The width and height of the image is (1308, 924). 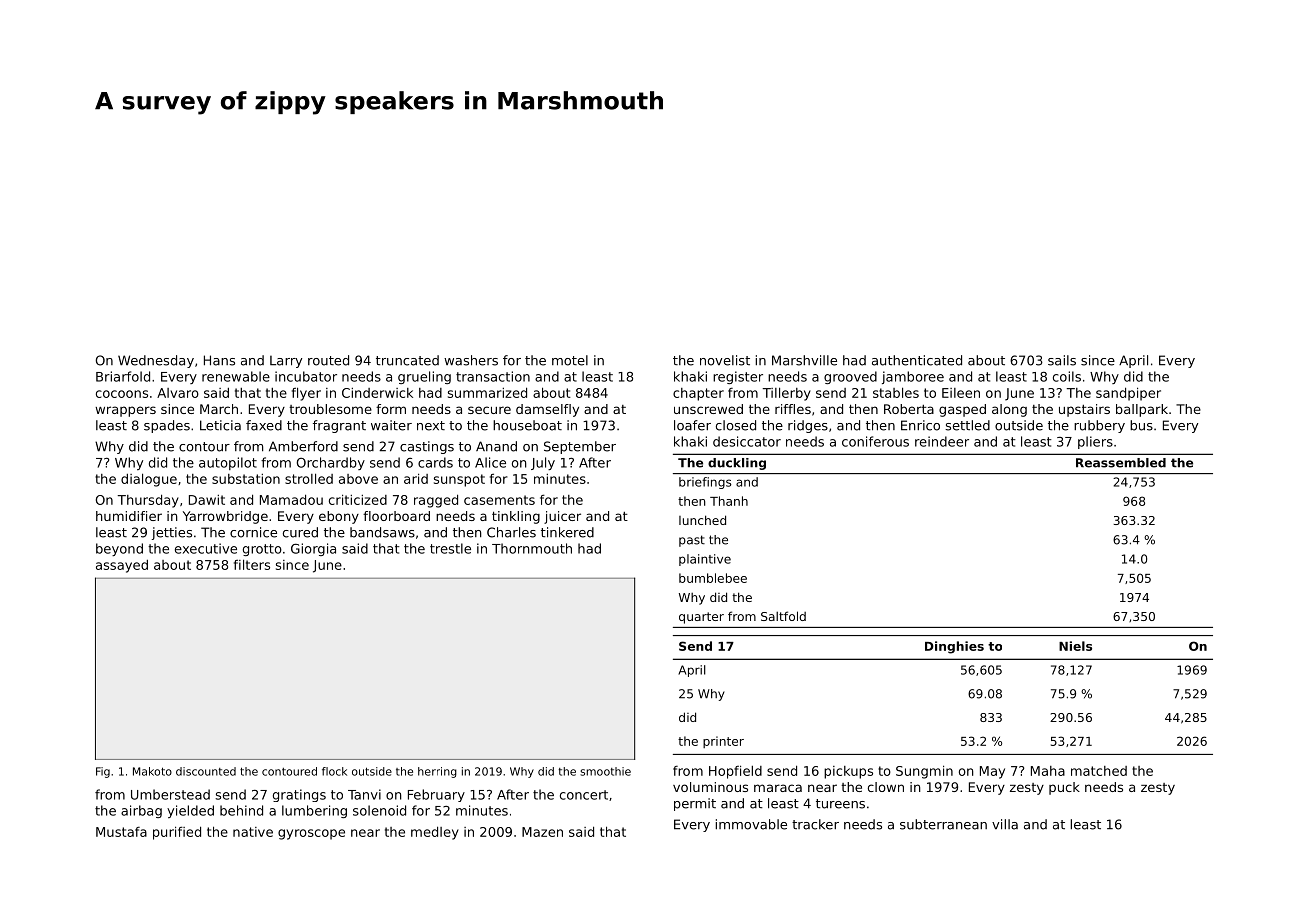 What do you see at coordinates (156, 361) in the image?
I see `Wednesday` at bounding box center [156, 361].
